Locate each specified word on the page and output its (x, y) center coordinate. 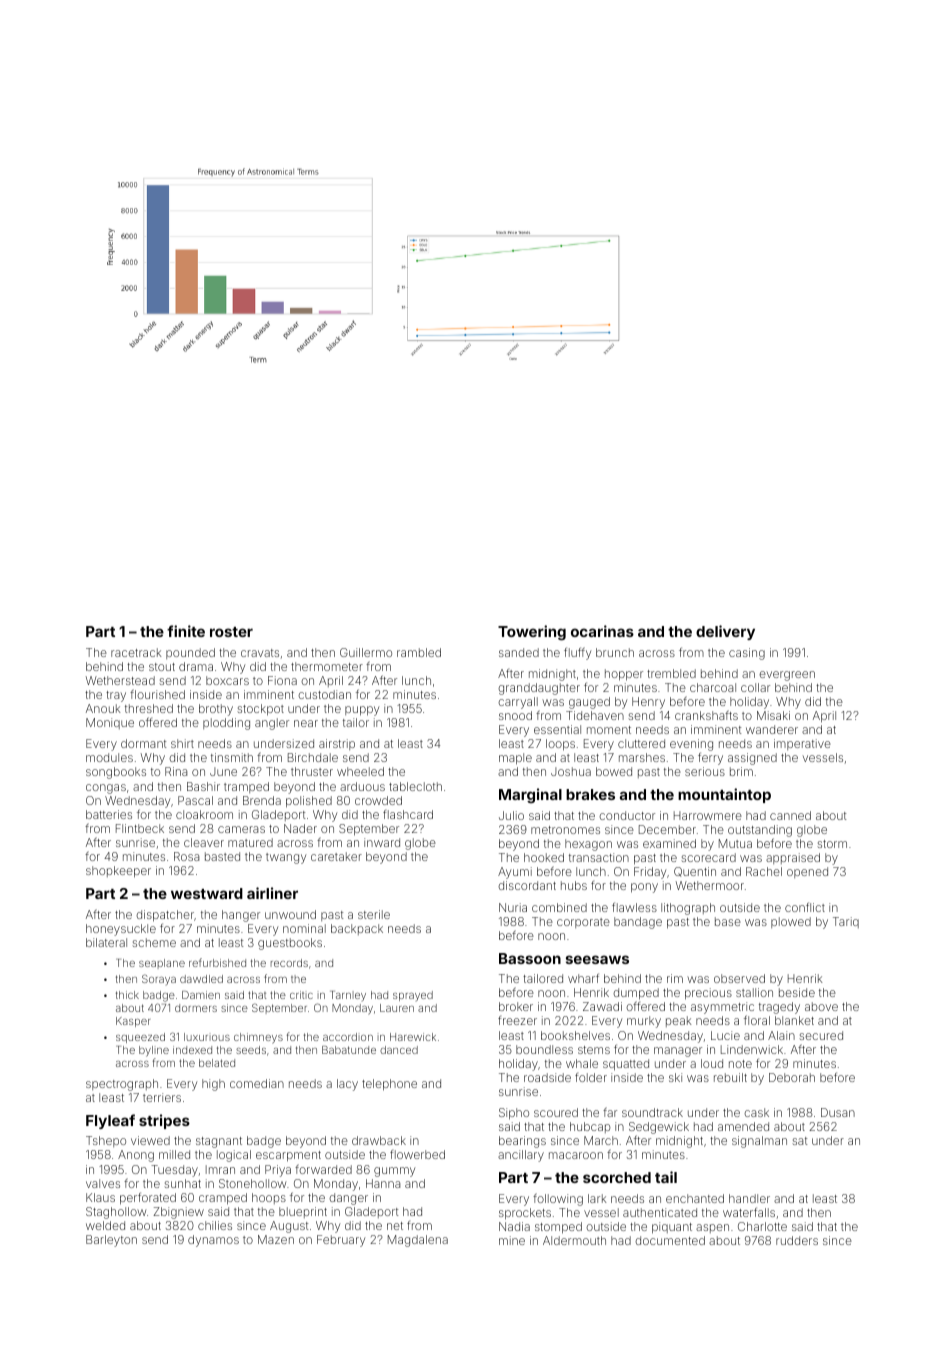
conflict (805, 907)
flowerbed (417, 1154)
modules (109, 757)
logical (234, 1156)
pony (644, 888)
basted (222, 856)
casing (747, 654)
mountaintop (724, 795)
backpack (357, 929)
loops (560, 745)
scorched (617, 1177)
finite (186, 631)
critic (301, 995)
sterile (374, 914)
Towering (532, 632)
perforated (148, 1198)
